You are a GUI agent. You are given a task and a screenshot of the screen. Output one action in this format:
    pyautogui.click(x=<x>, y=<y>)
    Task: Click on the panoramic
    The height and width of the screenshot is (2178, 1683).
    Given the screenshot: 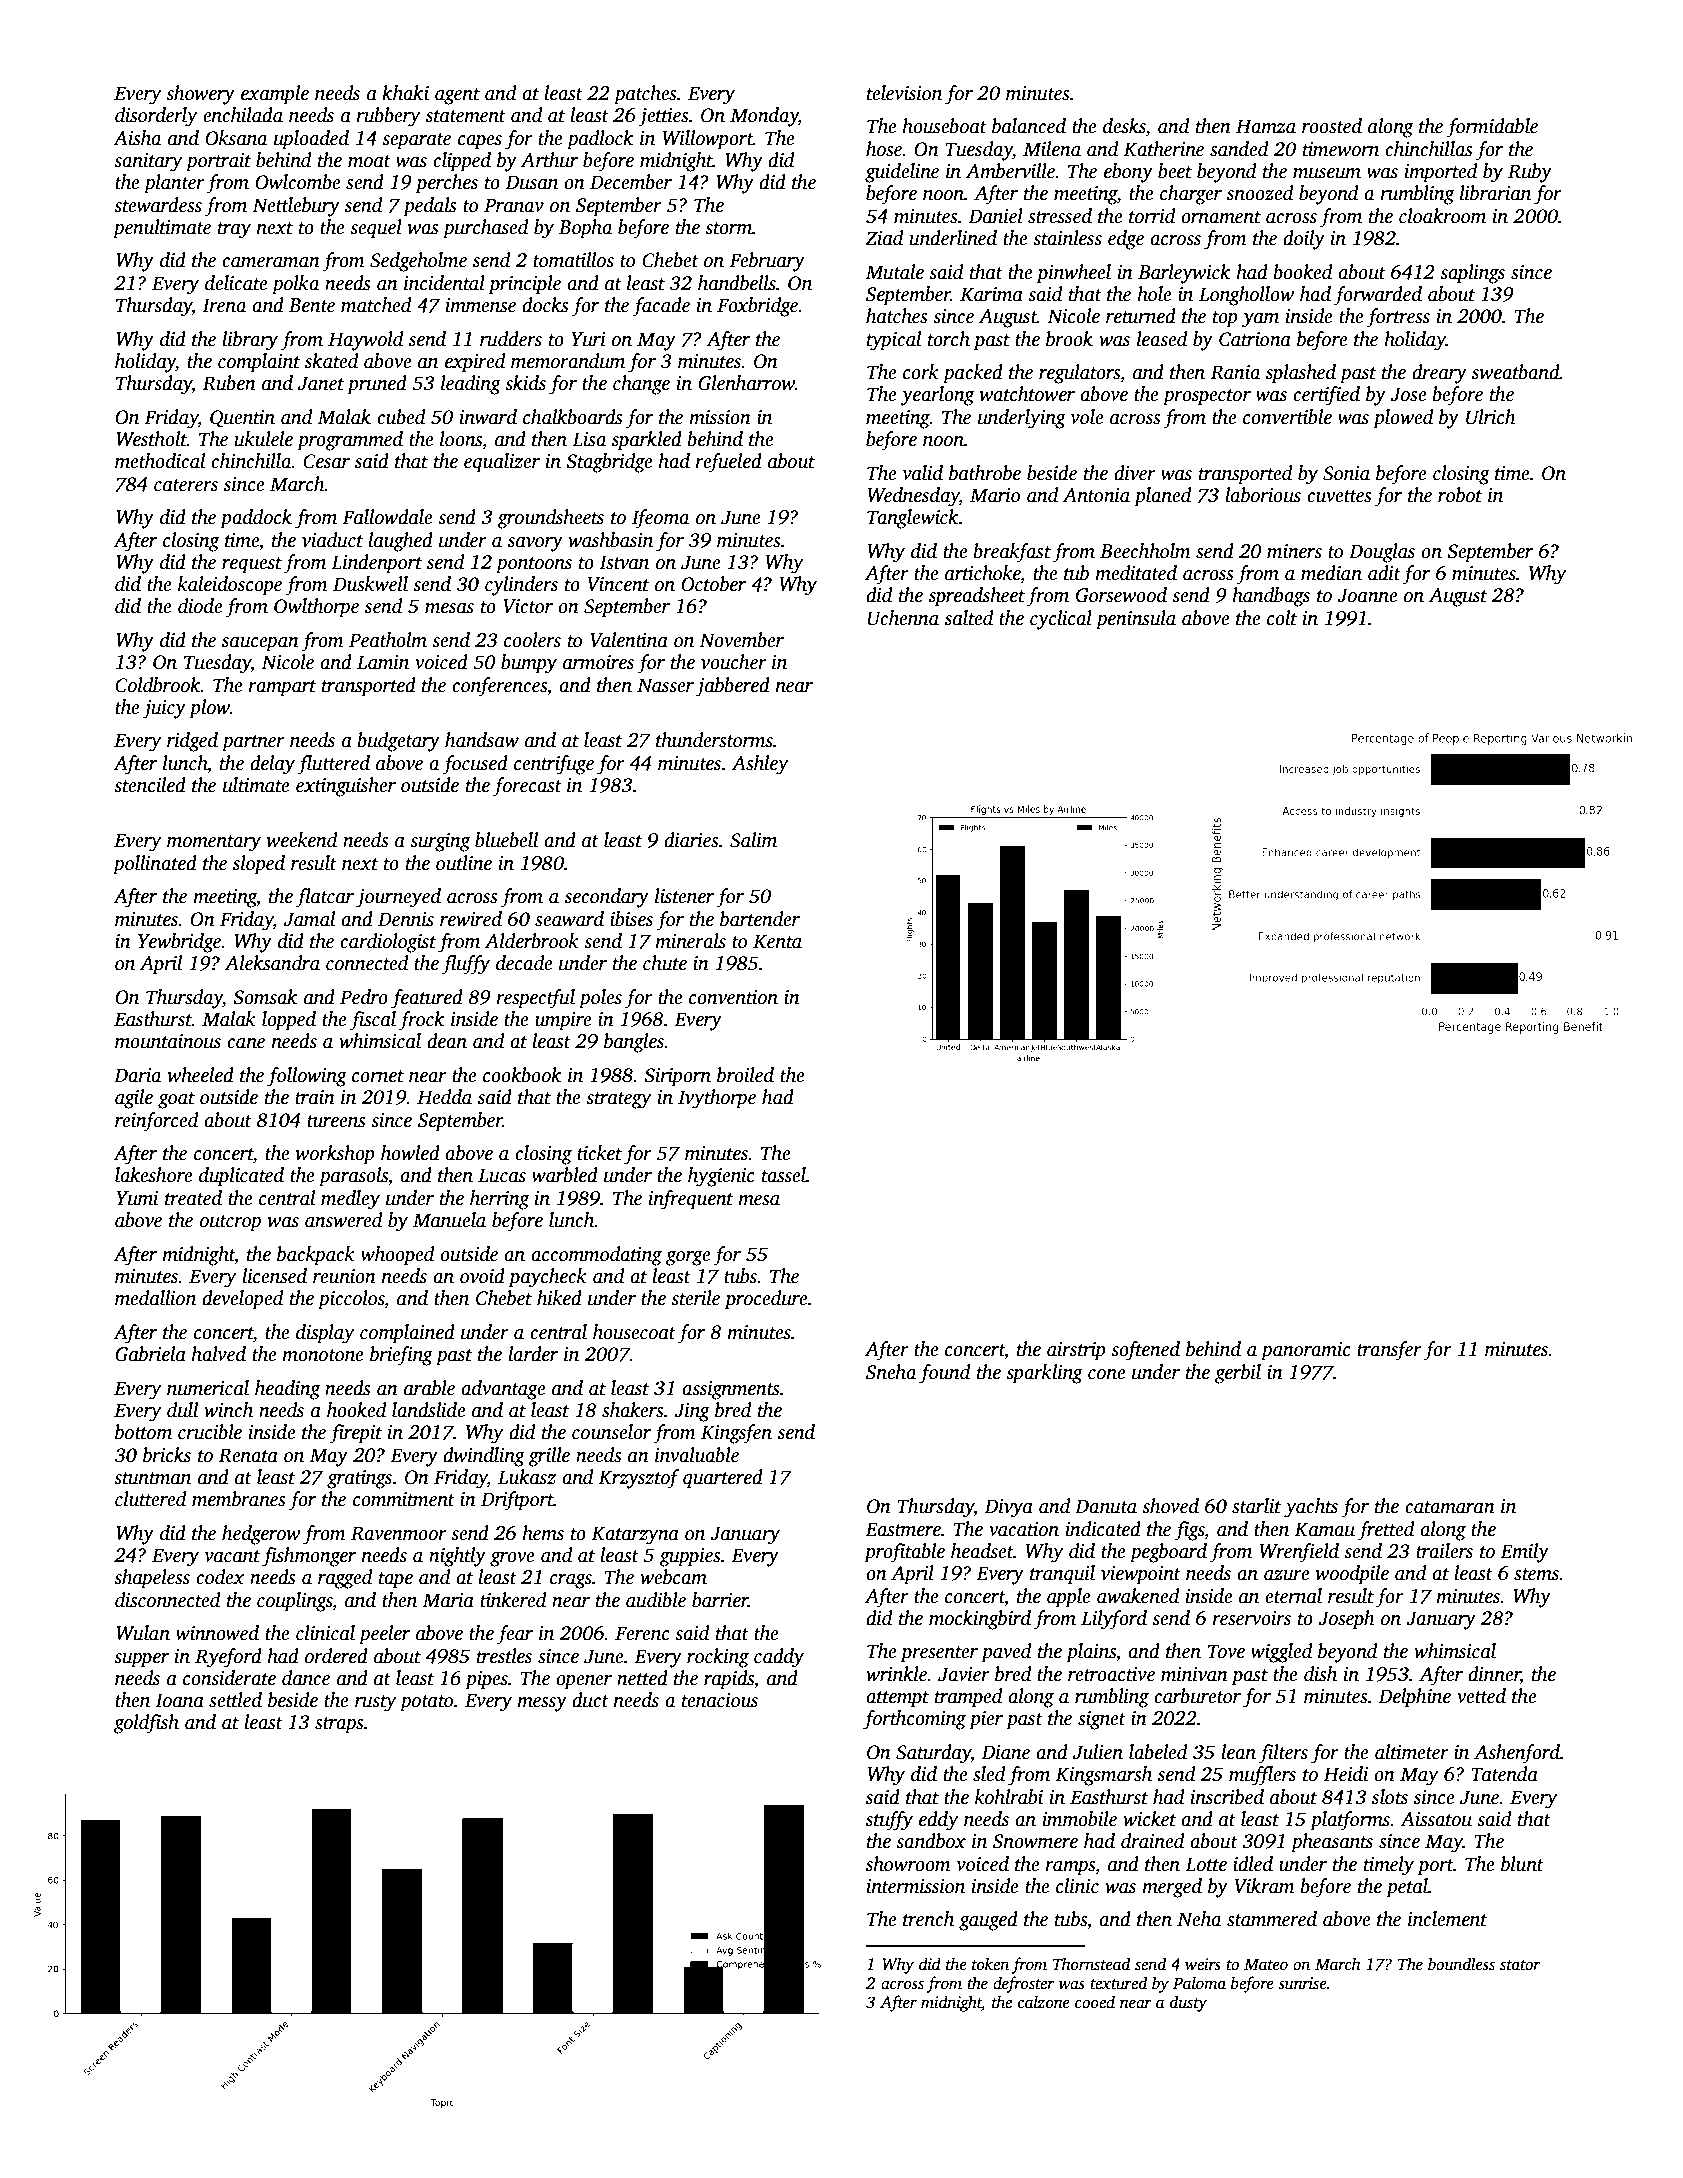 What is the action you would take?
    pyautogui.click(x=1306, y=1351)
